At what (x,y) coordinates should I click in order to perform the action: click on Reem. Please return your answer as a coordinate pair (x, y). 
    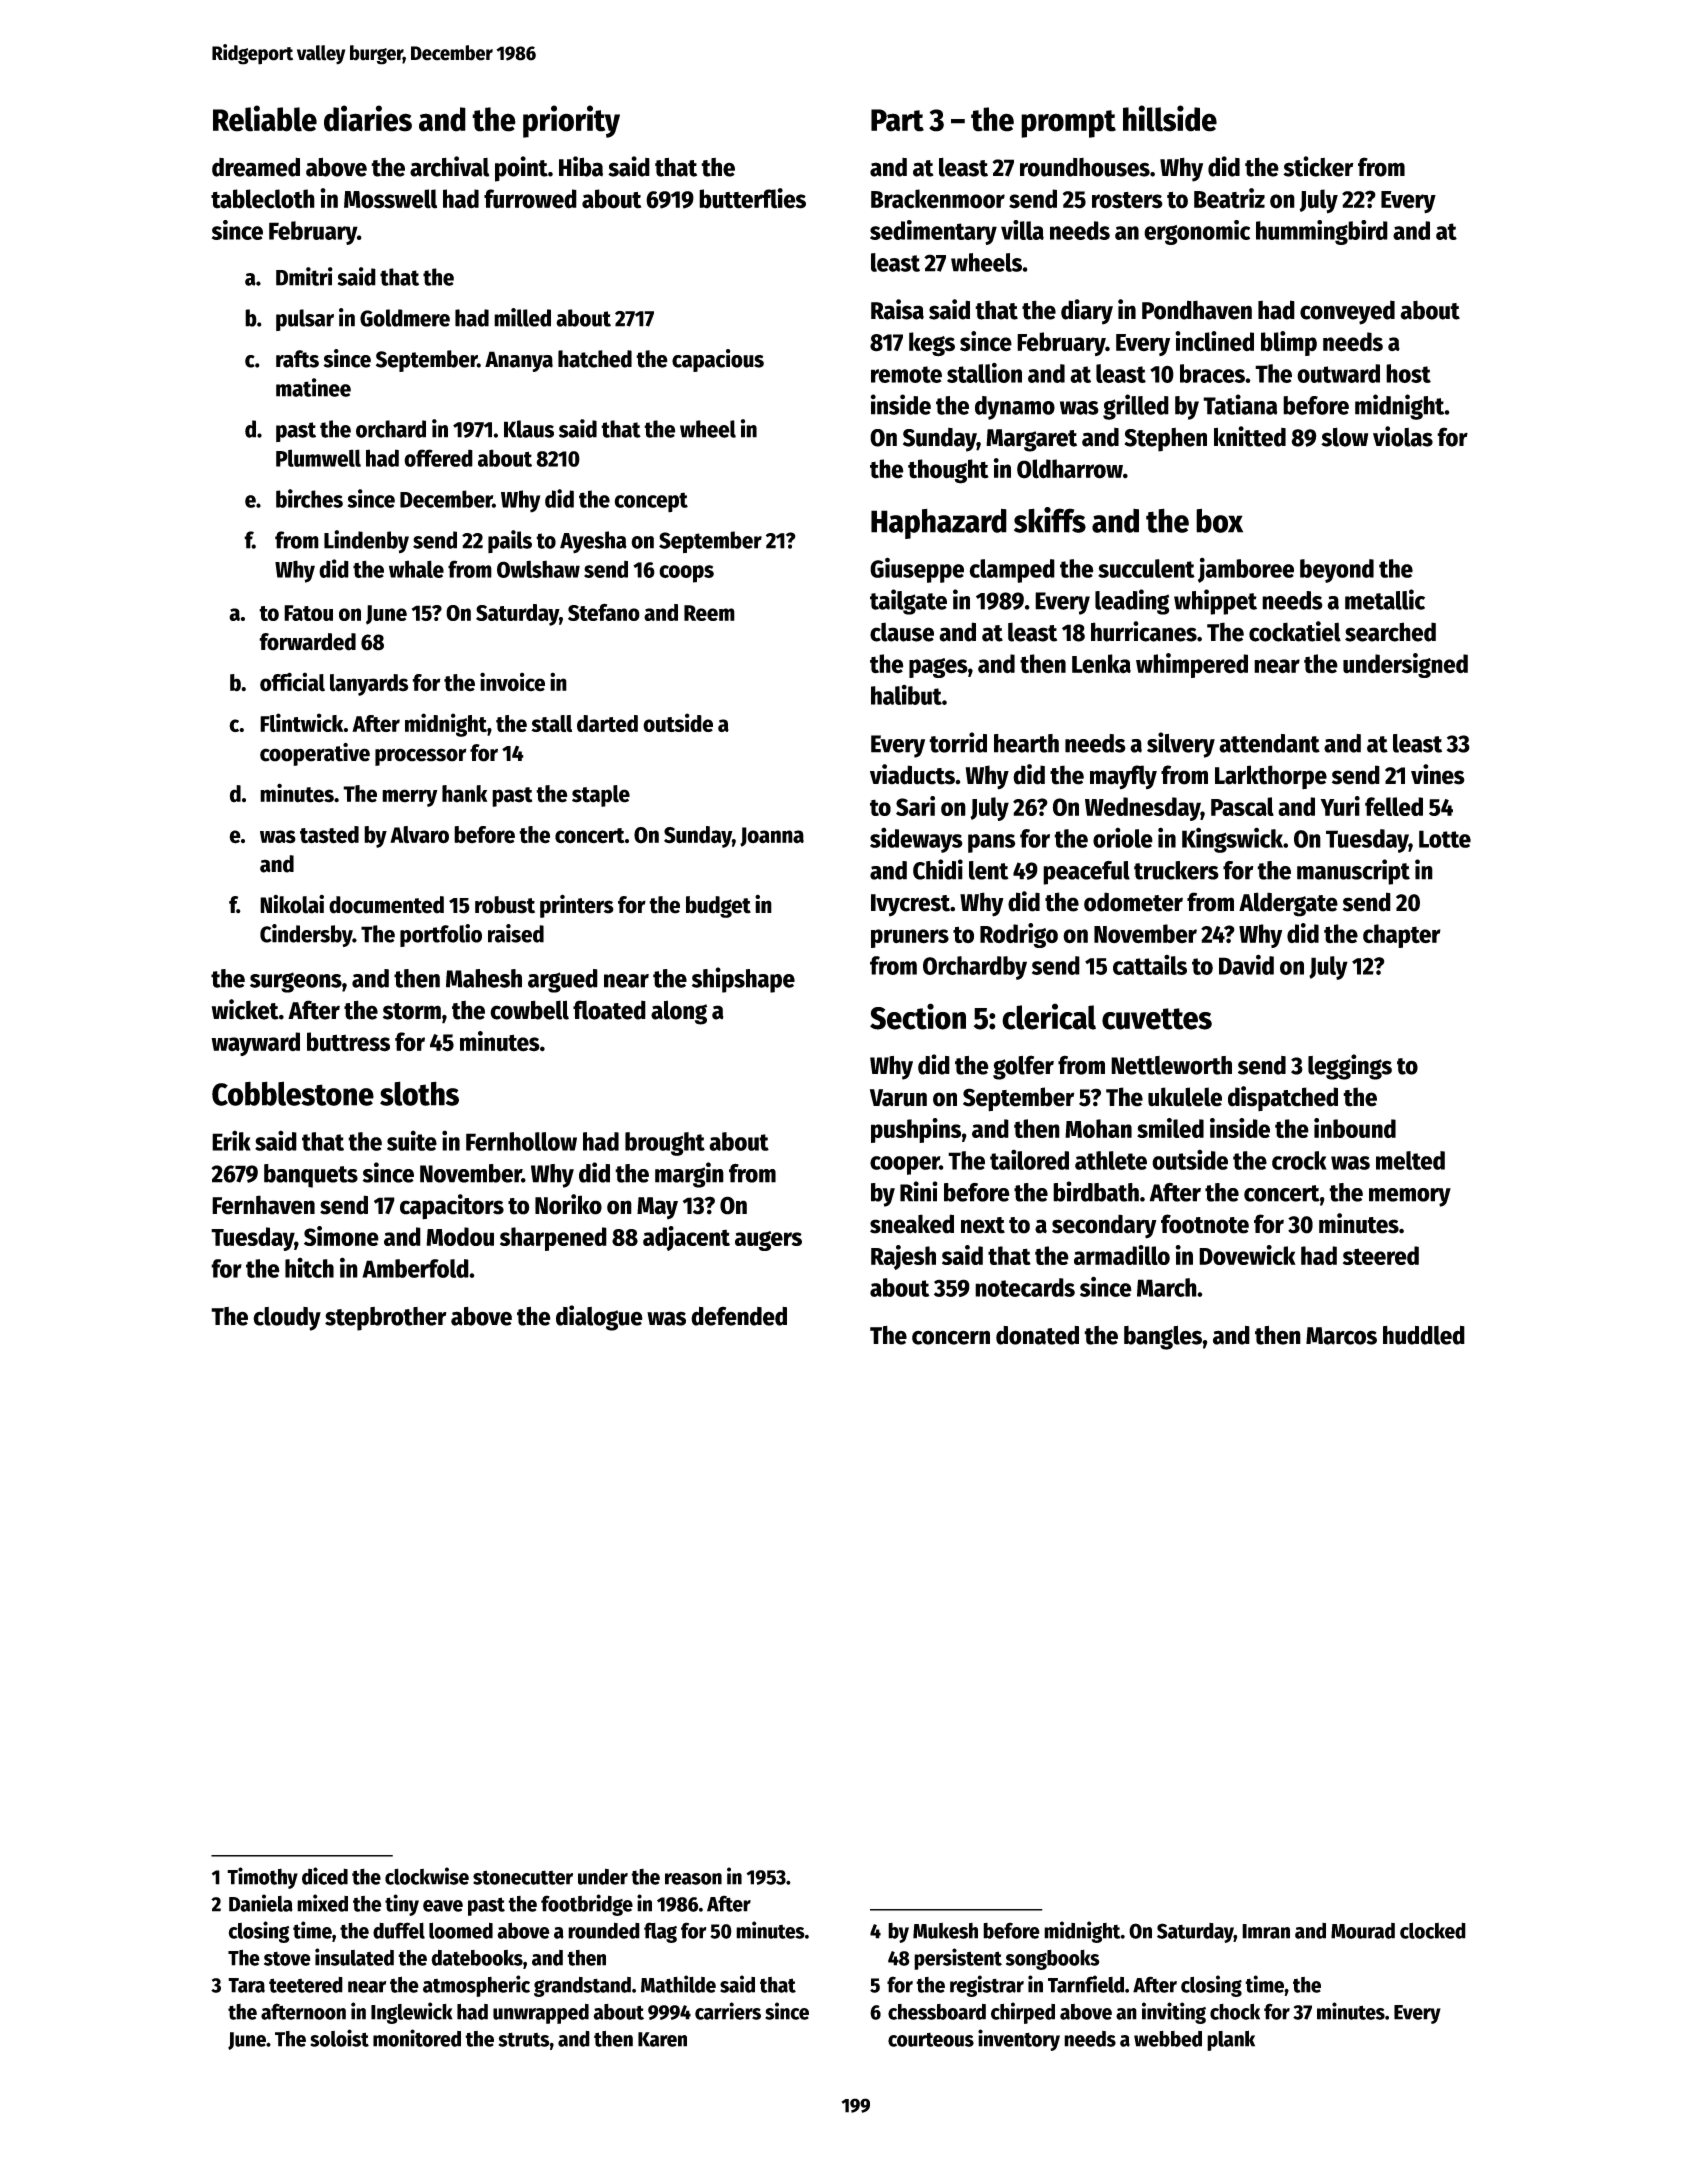
    Looking at the image, I should click on (709, 613).
